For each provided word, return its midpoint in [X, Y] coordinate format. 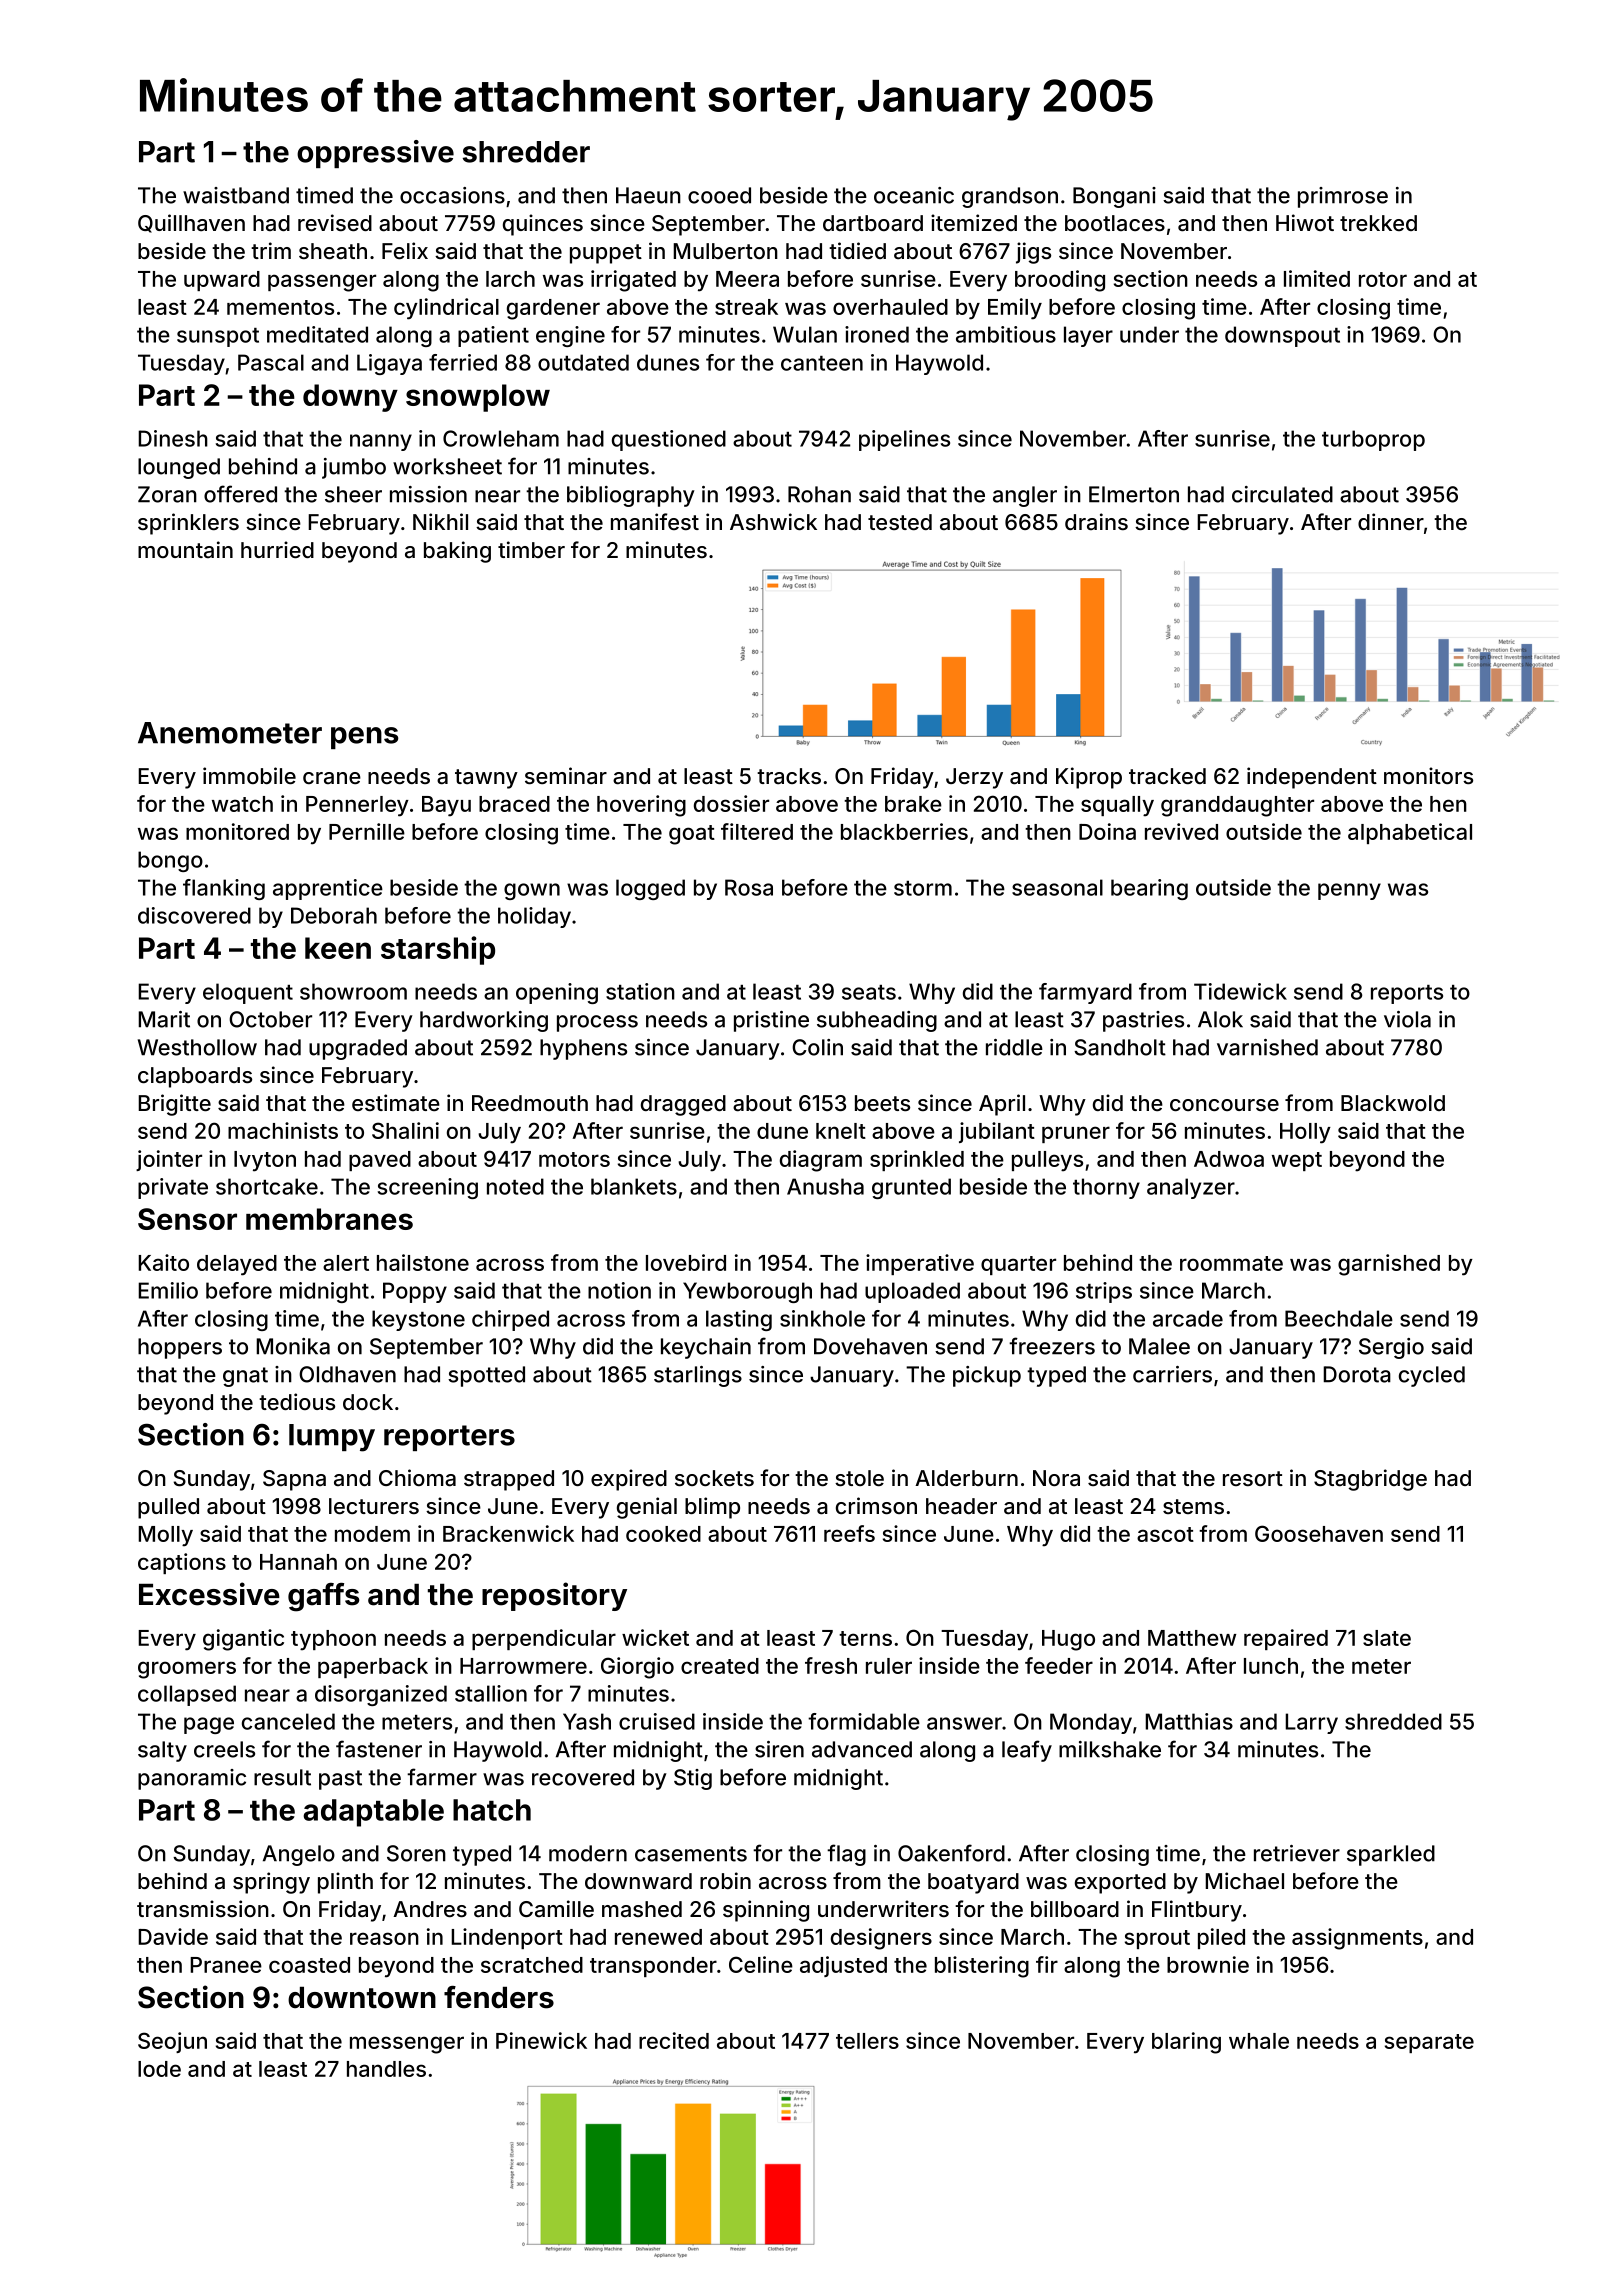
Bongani [1114, 197]
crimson [876, 1505]
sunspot [218, 337]
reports [1407, 994]
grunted [911, 1188]
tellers [867, 2041]
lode [159, 2069]
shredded [1393, 1721]
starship [438, 950]
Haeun [648, 195]
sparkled [1391, 1855]
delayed [237, 1265]
